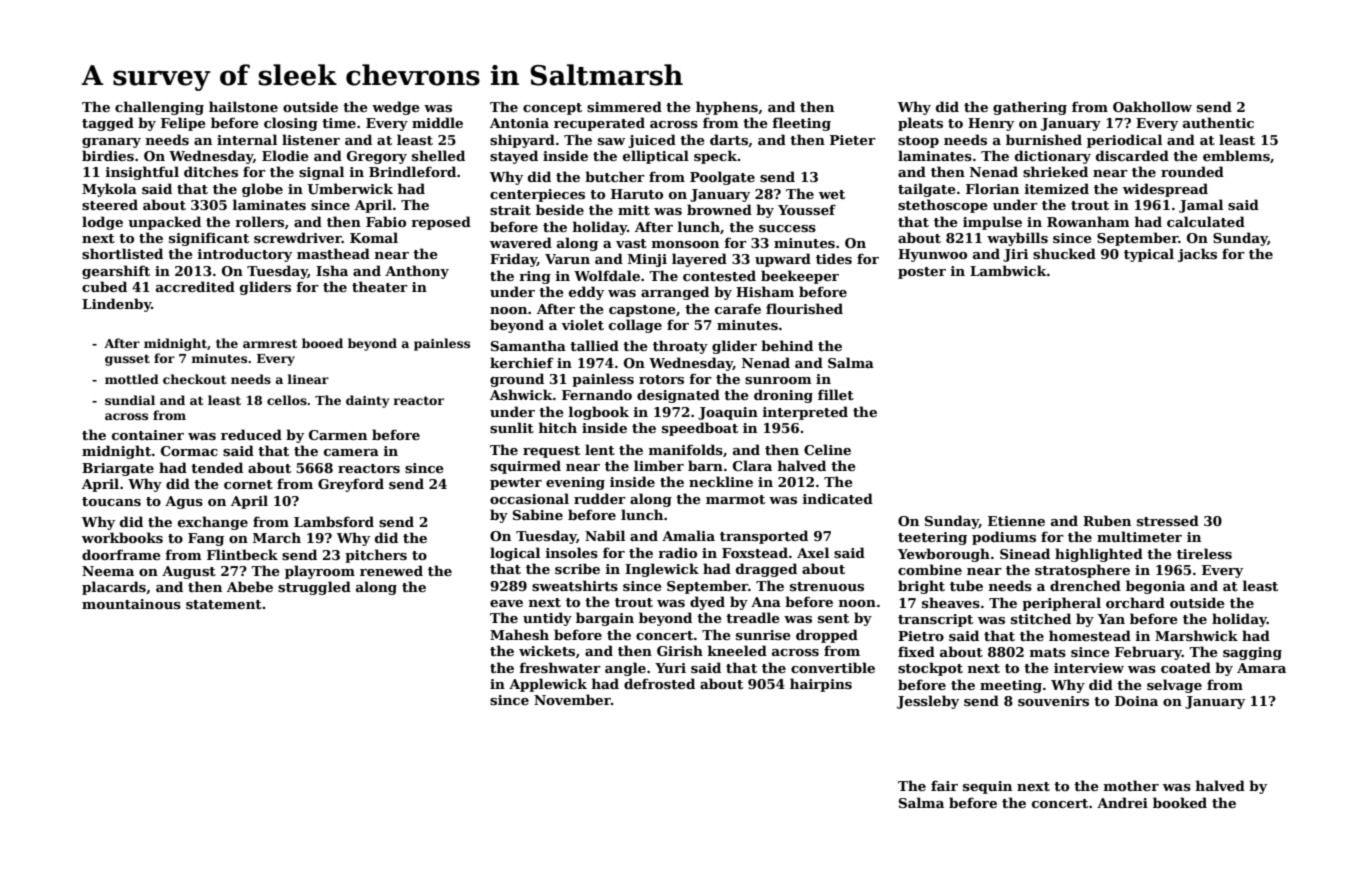  Describe the element at coordinates (334, 521) in the screenshot. I see `Lambsford` at that location.
